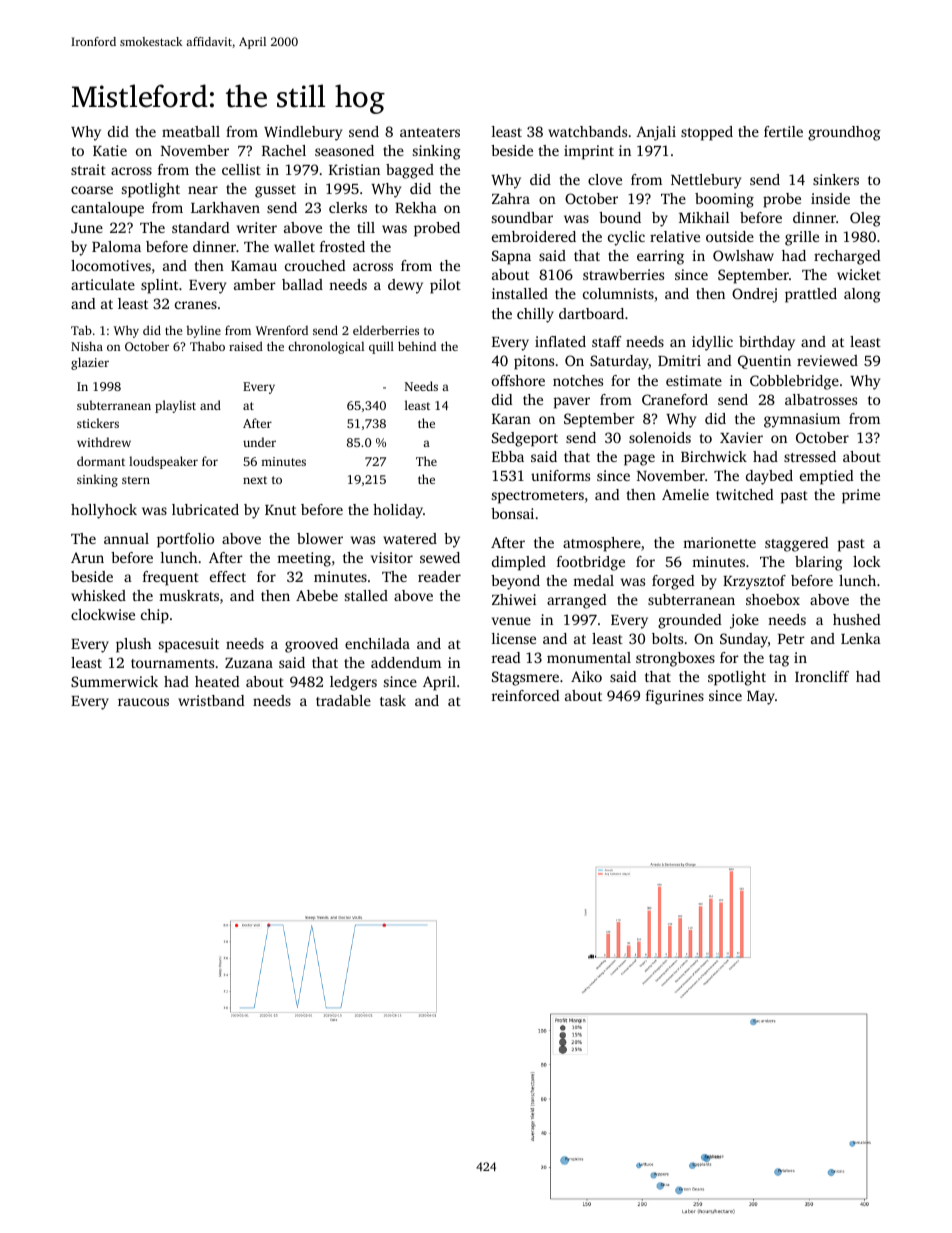  I want to click on holiday, so click(398, 511).
